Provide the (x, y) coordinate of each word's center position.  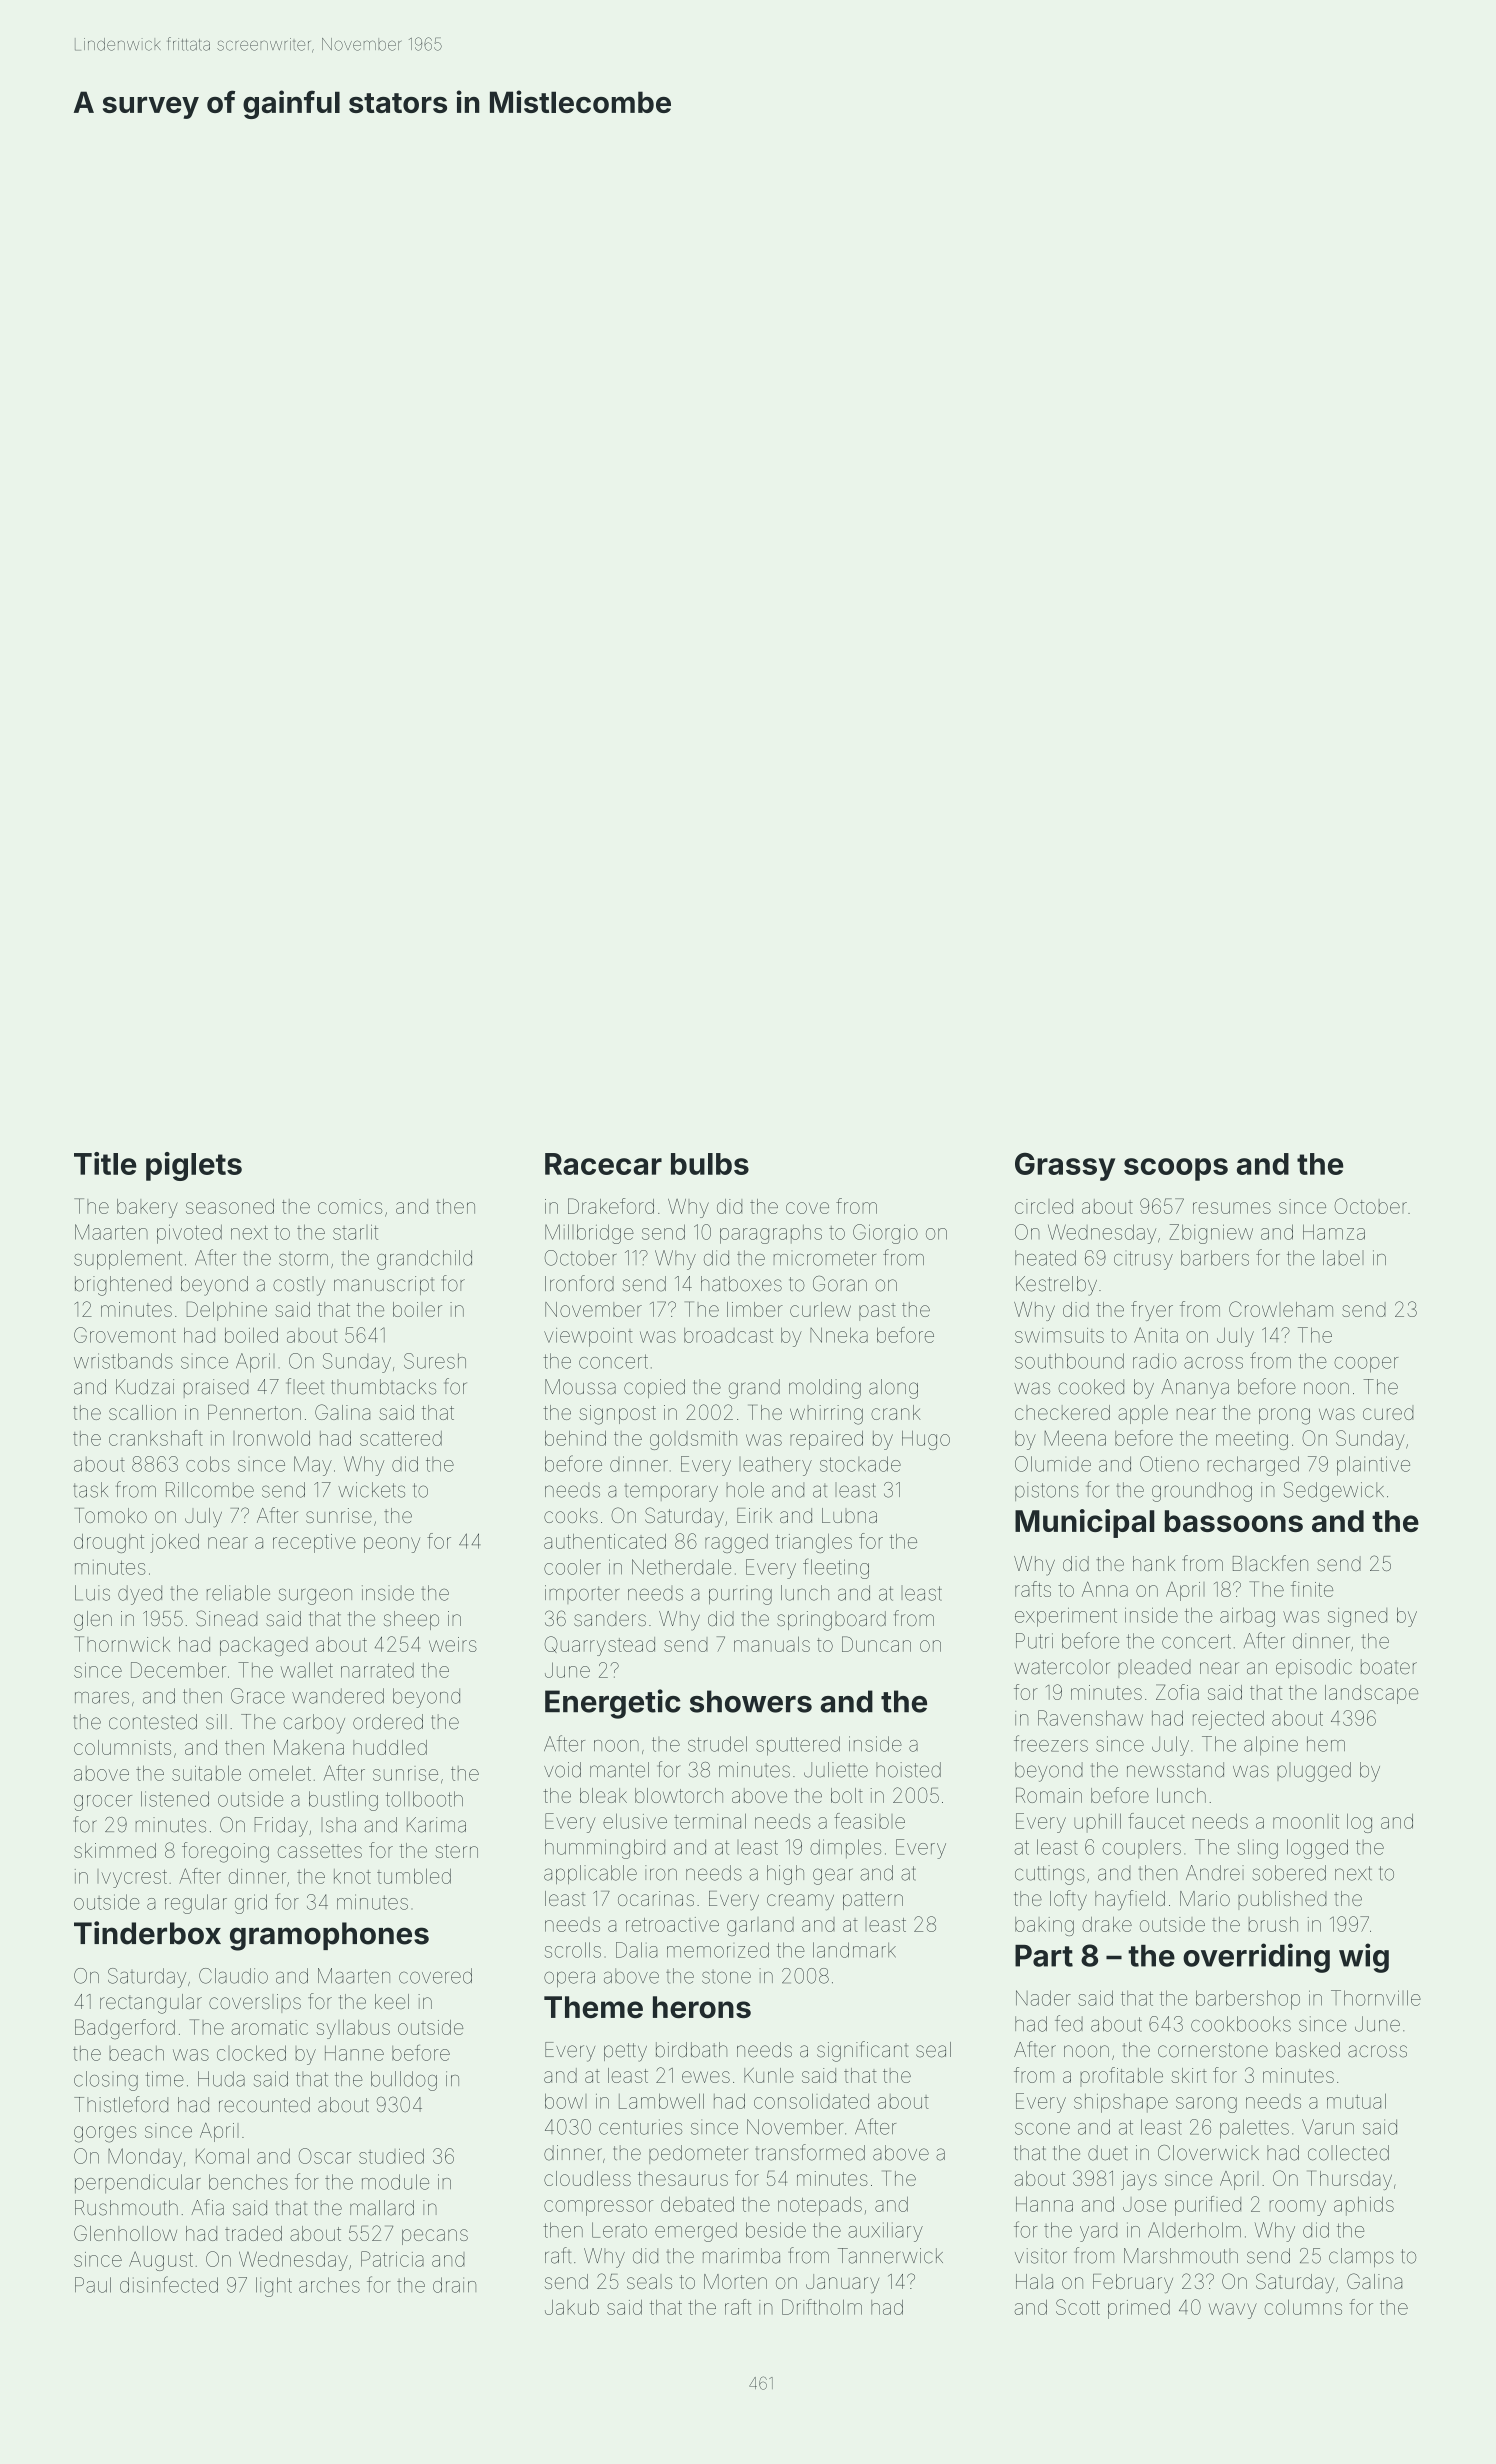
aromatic (269, 2027)
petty (625, 2052)
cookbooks (1241, 2024)
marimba (741, 2256)
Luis (92, 1593)
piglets (194, 1166)
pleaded (1154, 1668)
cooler (572, 1567)
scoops (1176, 1169)
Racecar (603, 1164)
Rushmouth (126, 2208)
